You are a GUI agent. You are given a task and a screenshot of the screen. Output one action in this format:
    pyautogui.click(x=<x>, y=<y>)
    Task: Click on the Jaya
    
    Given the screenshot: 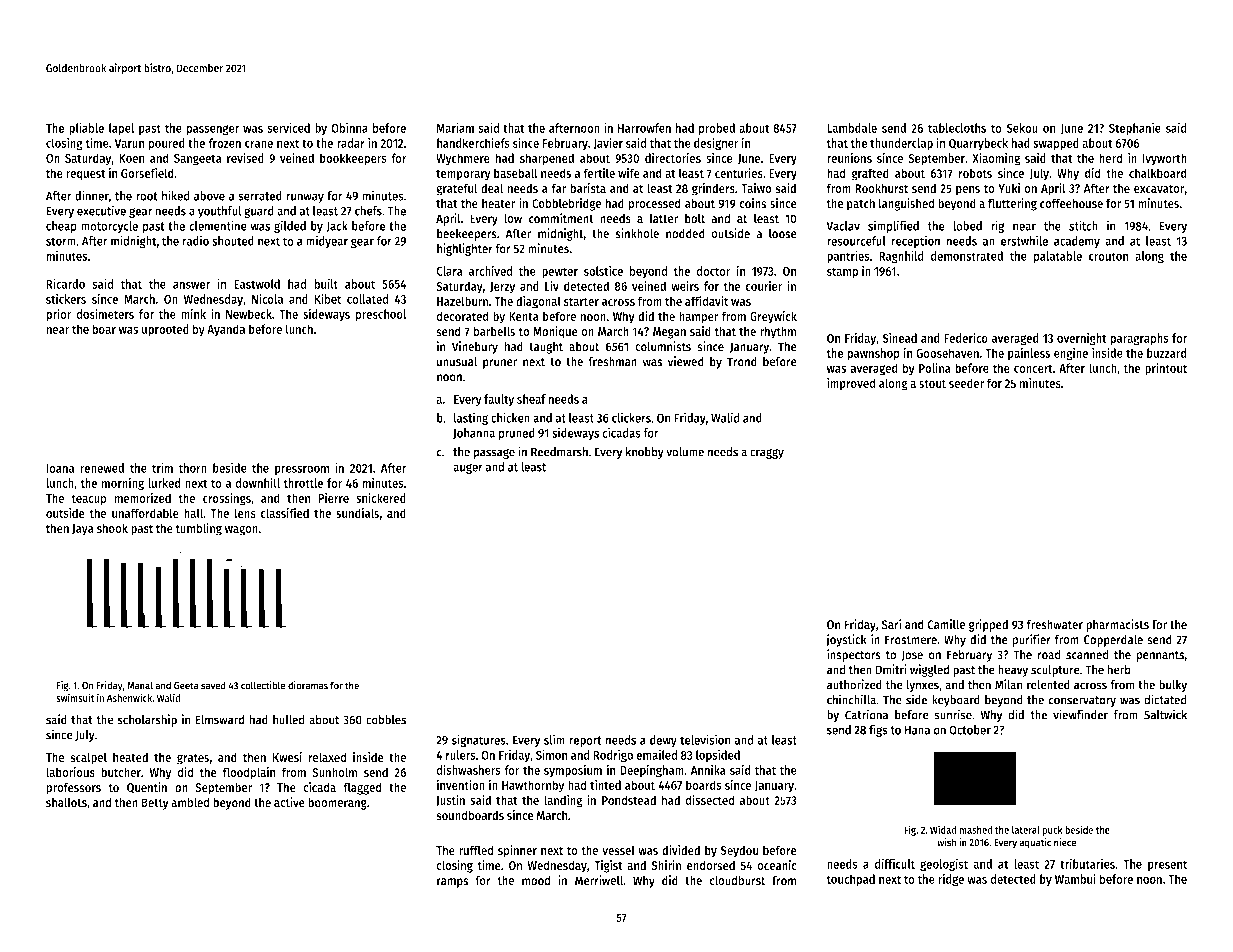 What is the action you would take?
    pyautogui.click(x=83, y=530)
